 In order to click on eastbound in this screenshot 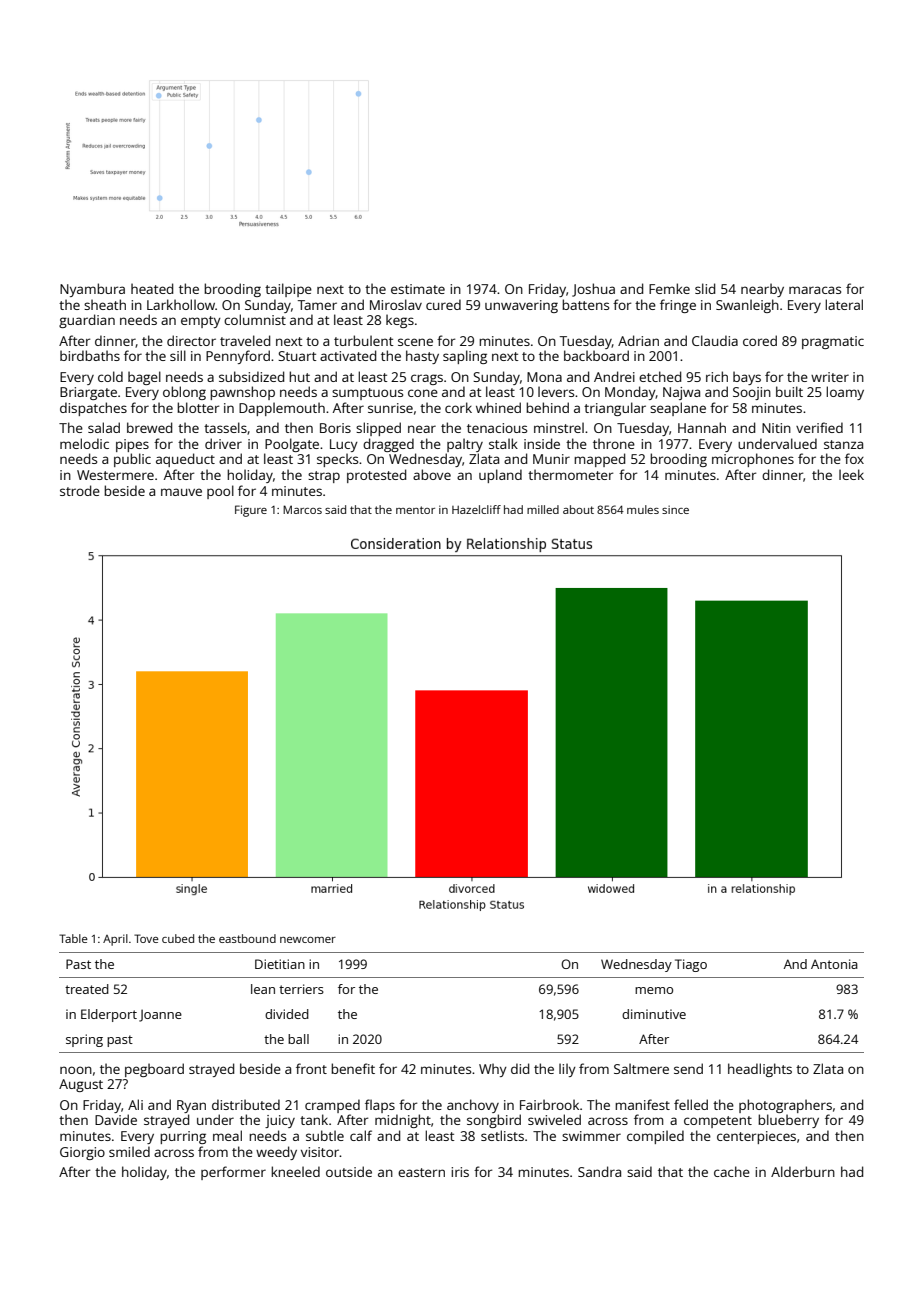, I will do `click(247, 938)`.
